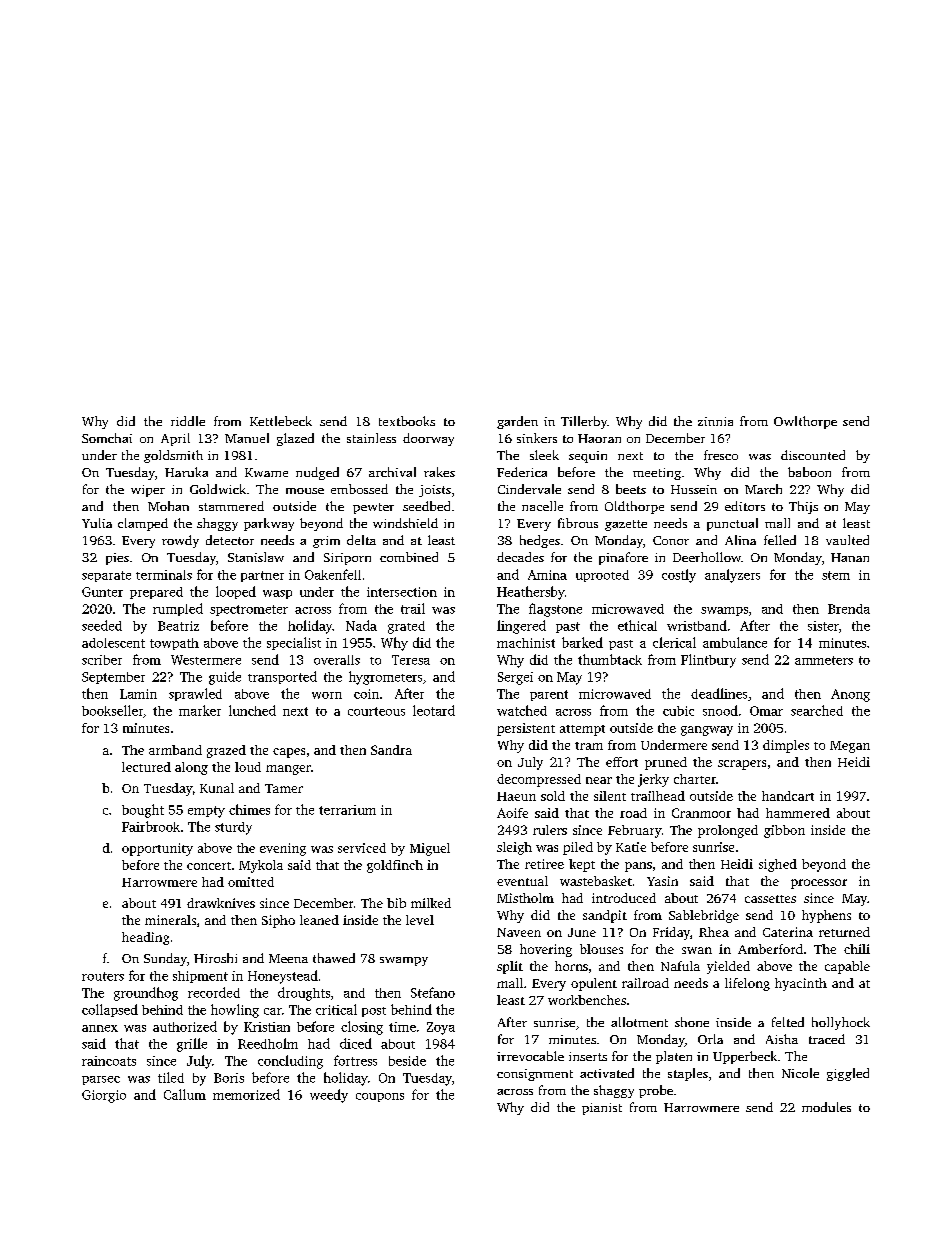  What do you see at coordinates (185, 1094) in the screenshot?
I see `Callum` at bounding box center [185, 1094].
